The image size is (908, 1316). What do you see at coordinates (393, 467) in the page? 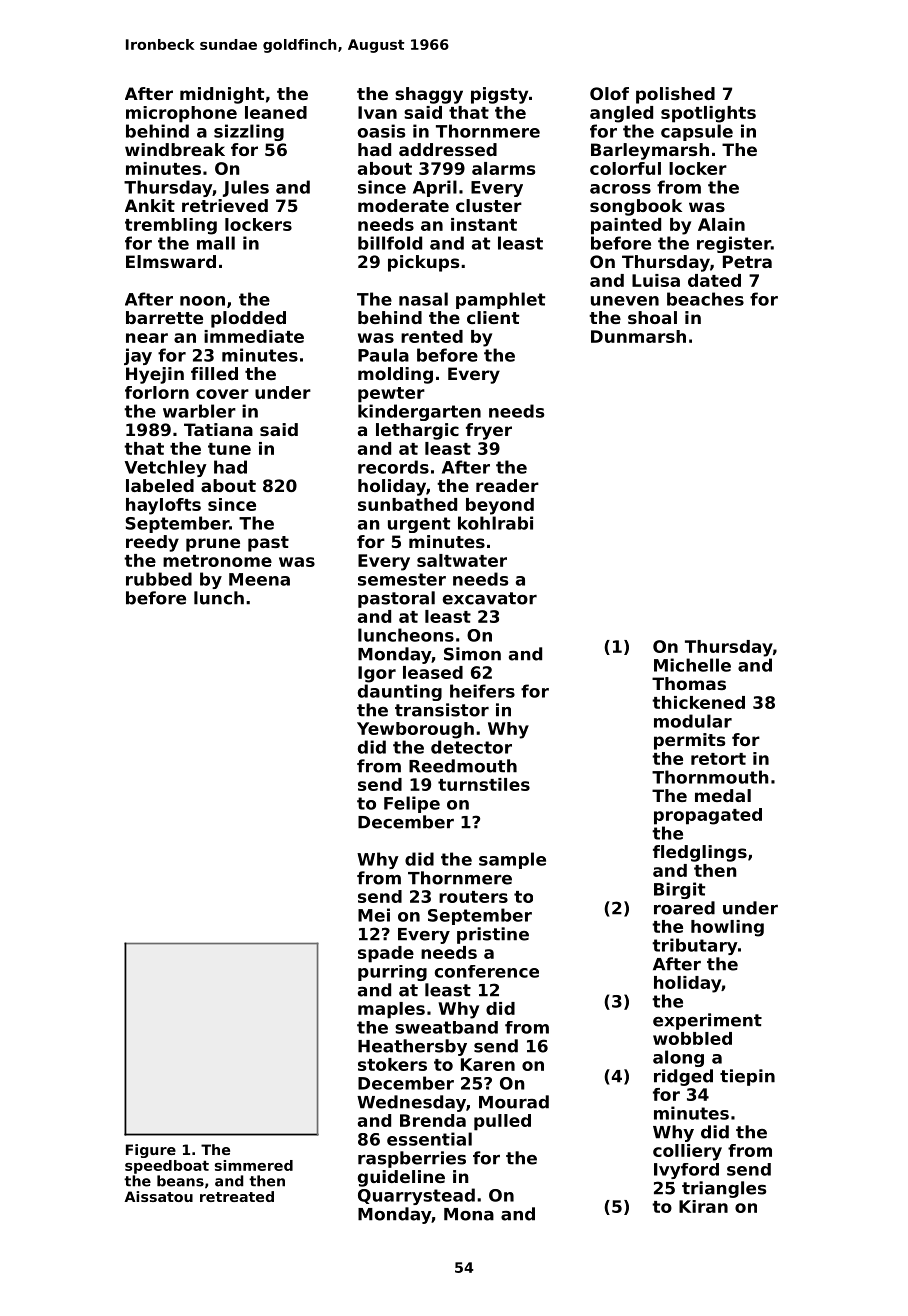
I see `records` at bounding box center [393, 467].
